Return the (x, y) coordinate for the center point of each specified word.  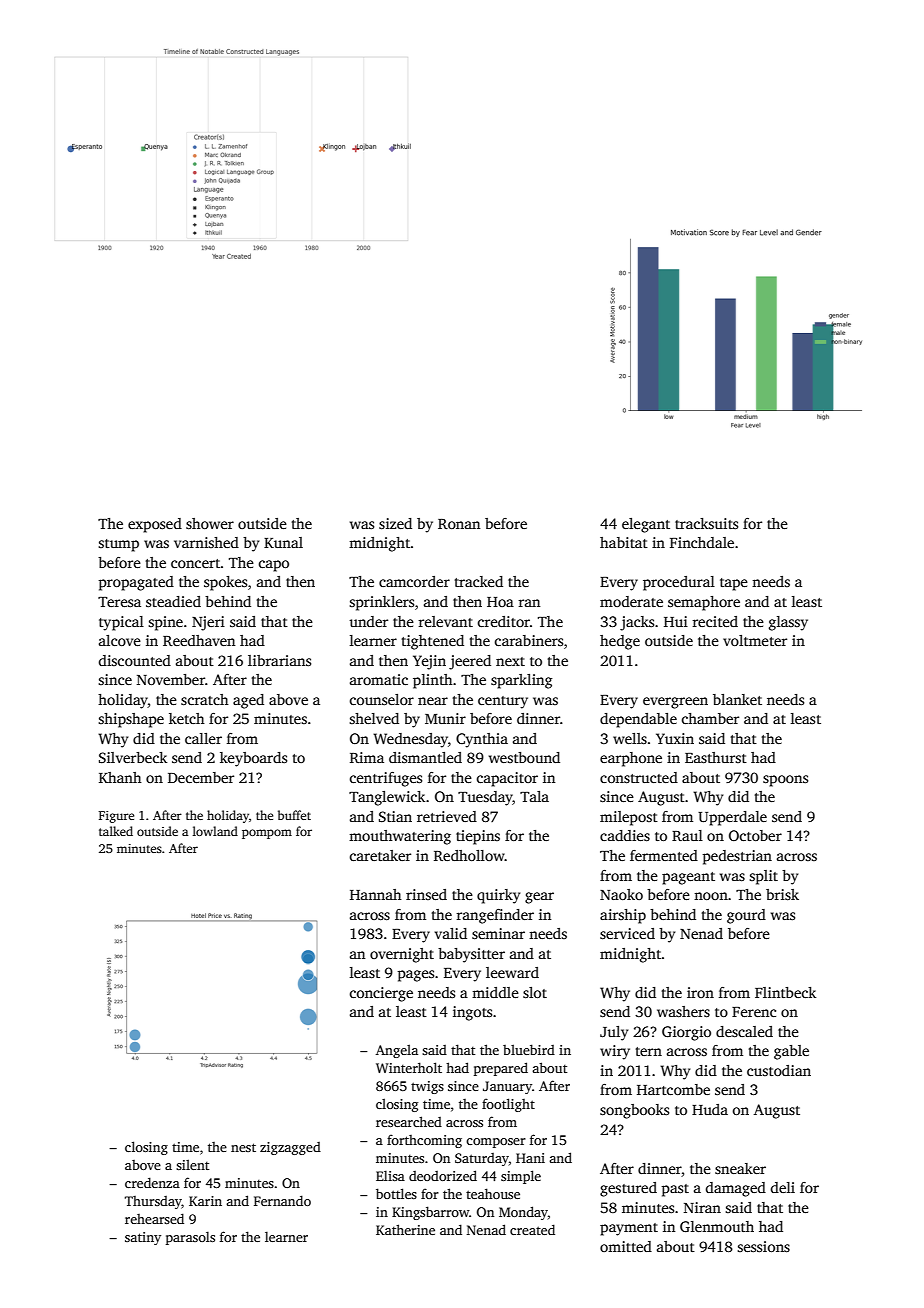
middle (495, 992)
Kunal (283, 542)
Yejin (429, 662)
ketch (187, 718)
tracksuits (706, 523)
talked (116, 831)
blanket (737, 699)
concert (195, 563)
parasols (190, 1238)
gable (791, 1052)
